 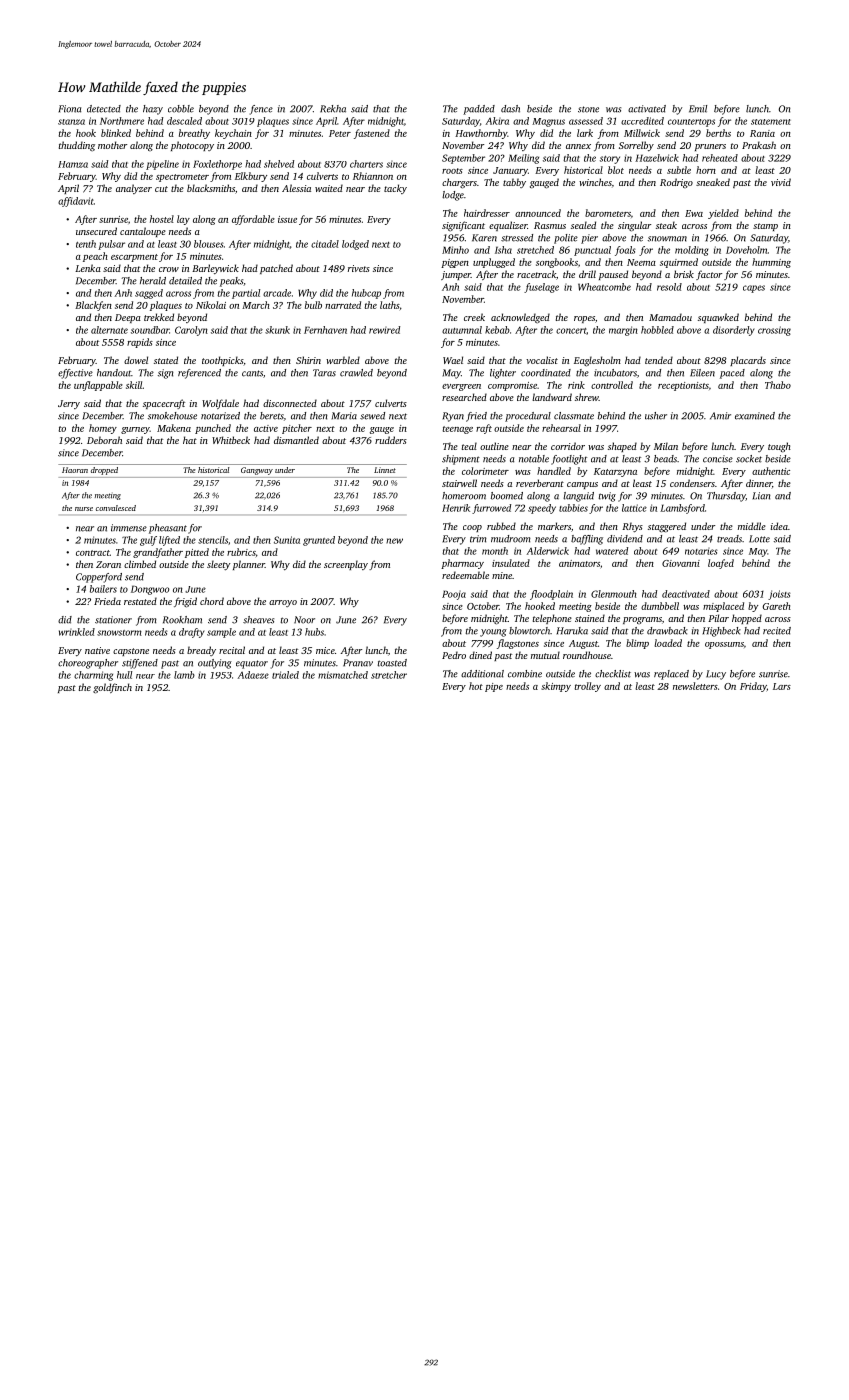 What do you see at coordinates (329, 188) in the screenshot?
I see `waited` at bounding box center [329, 188].
